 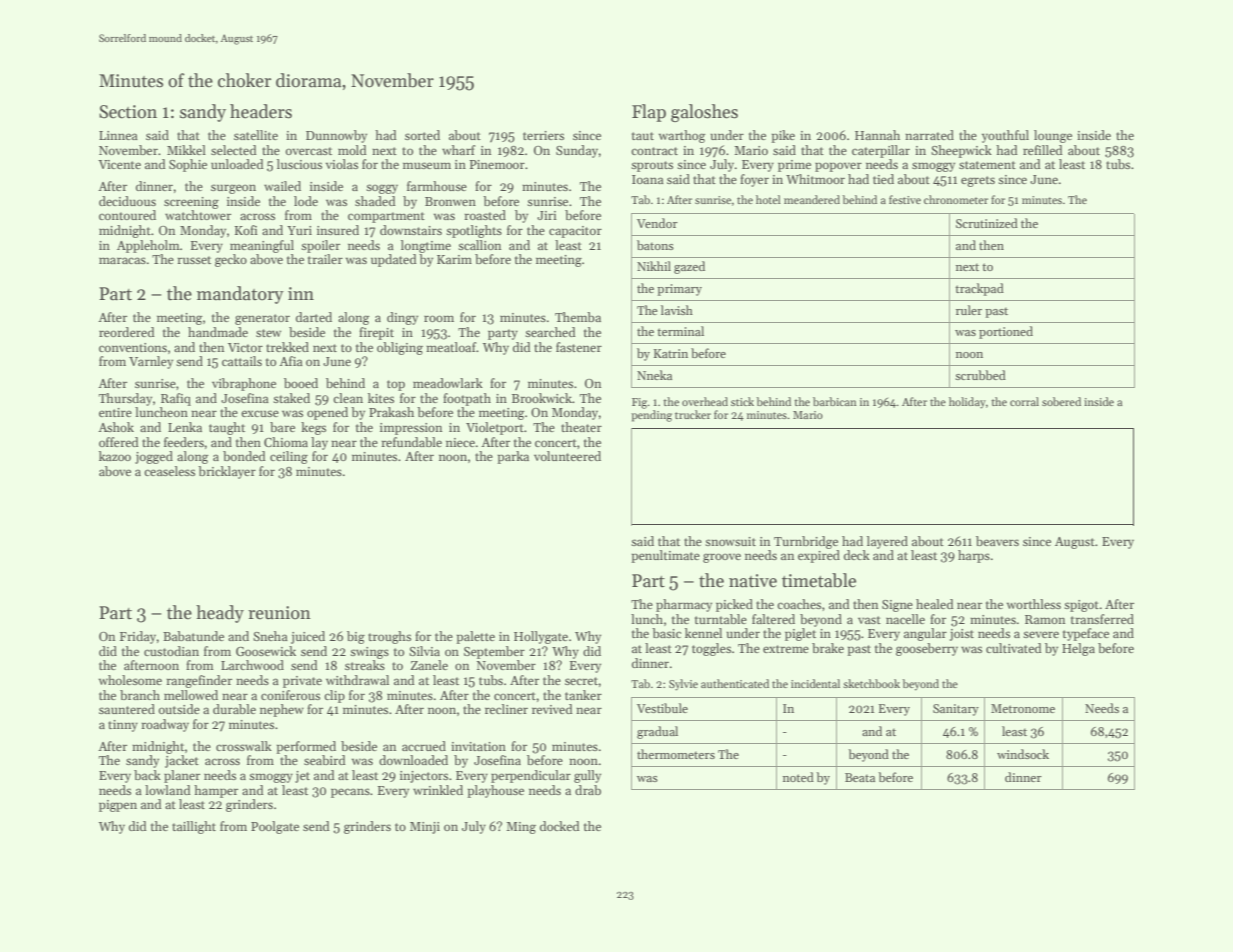 What do you see at coordinates (1053, 136) in the screenshot?
I see `lounge` at bounding box center [1053, 136].
